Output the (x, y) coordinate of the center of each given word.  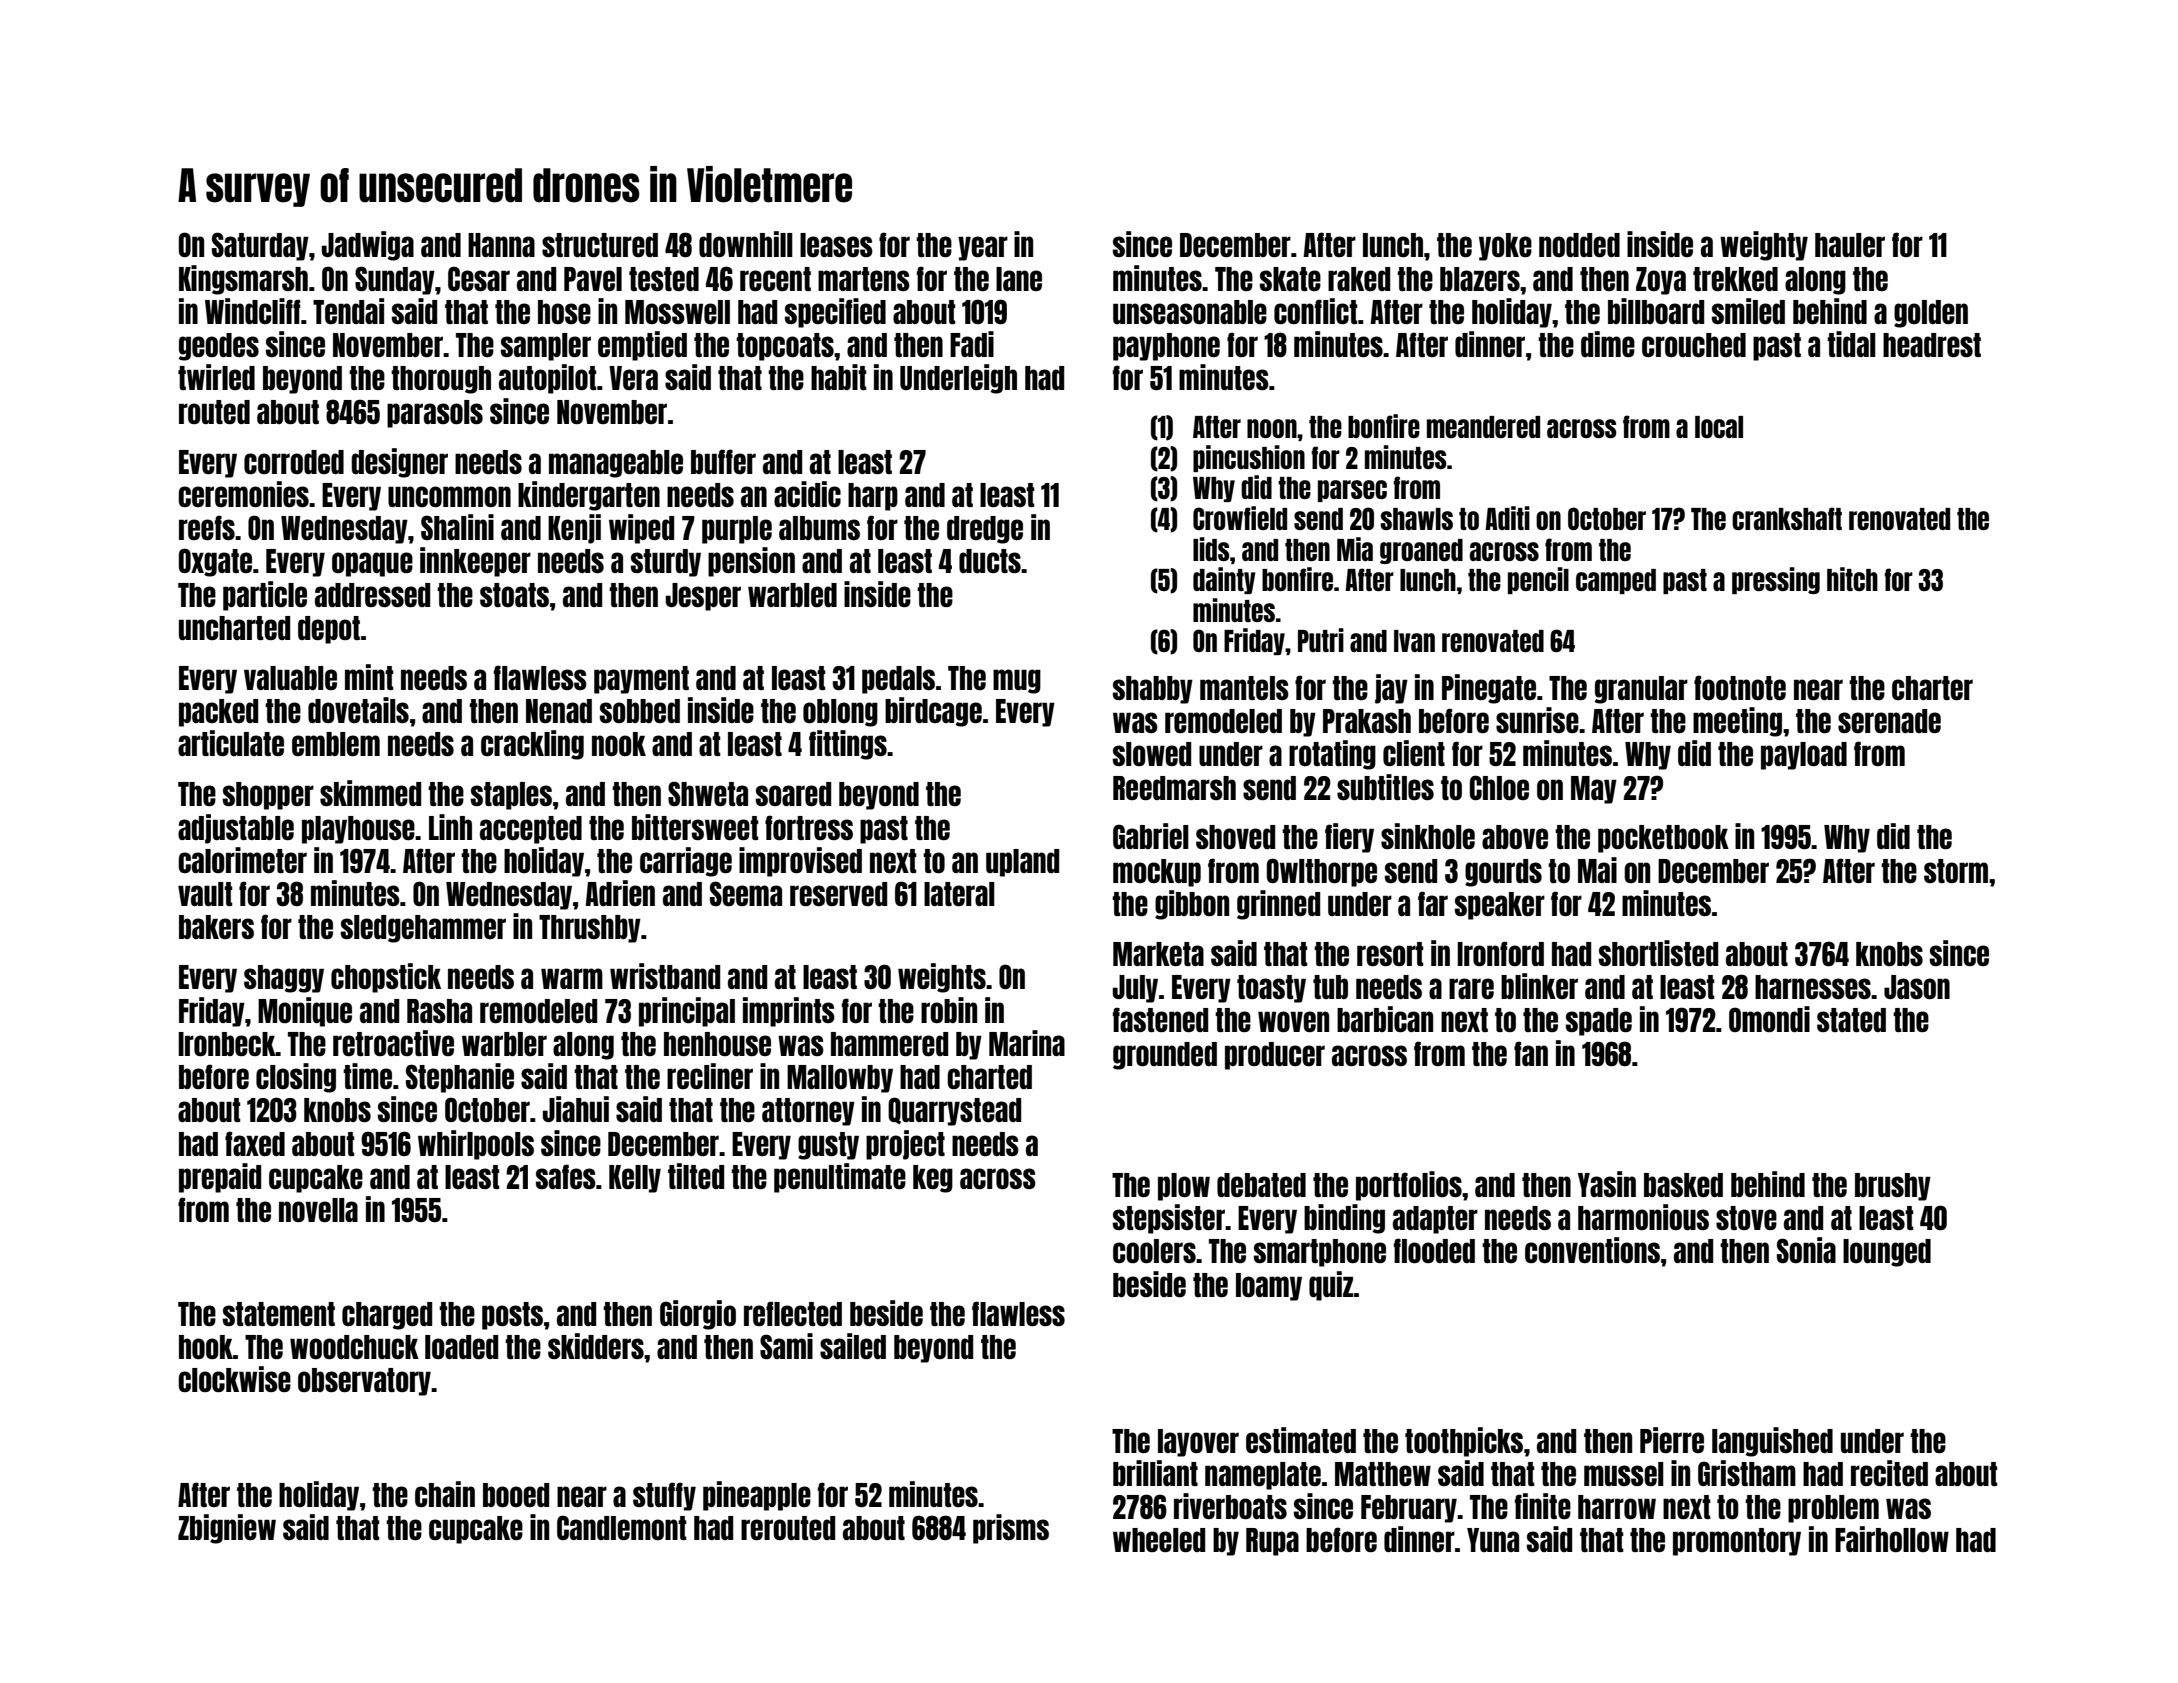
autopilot (548, 379)
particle (265, 596)
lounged (1887, 1253)
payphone (1166, 347)
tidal (1851, 344)
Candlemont (622, 1527)
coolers (1154, 1251)
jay (1391, 689)
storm (1956, 871)
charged (387, 1316)
